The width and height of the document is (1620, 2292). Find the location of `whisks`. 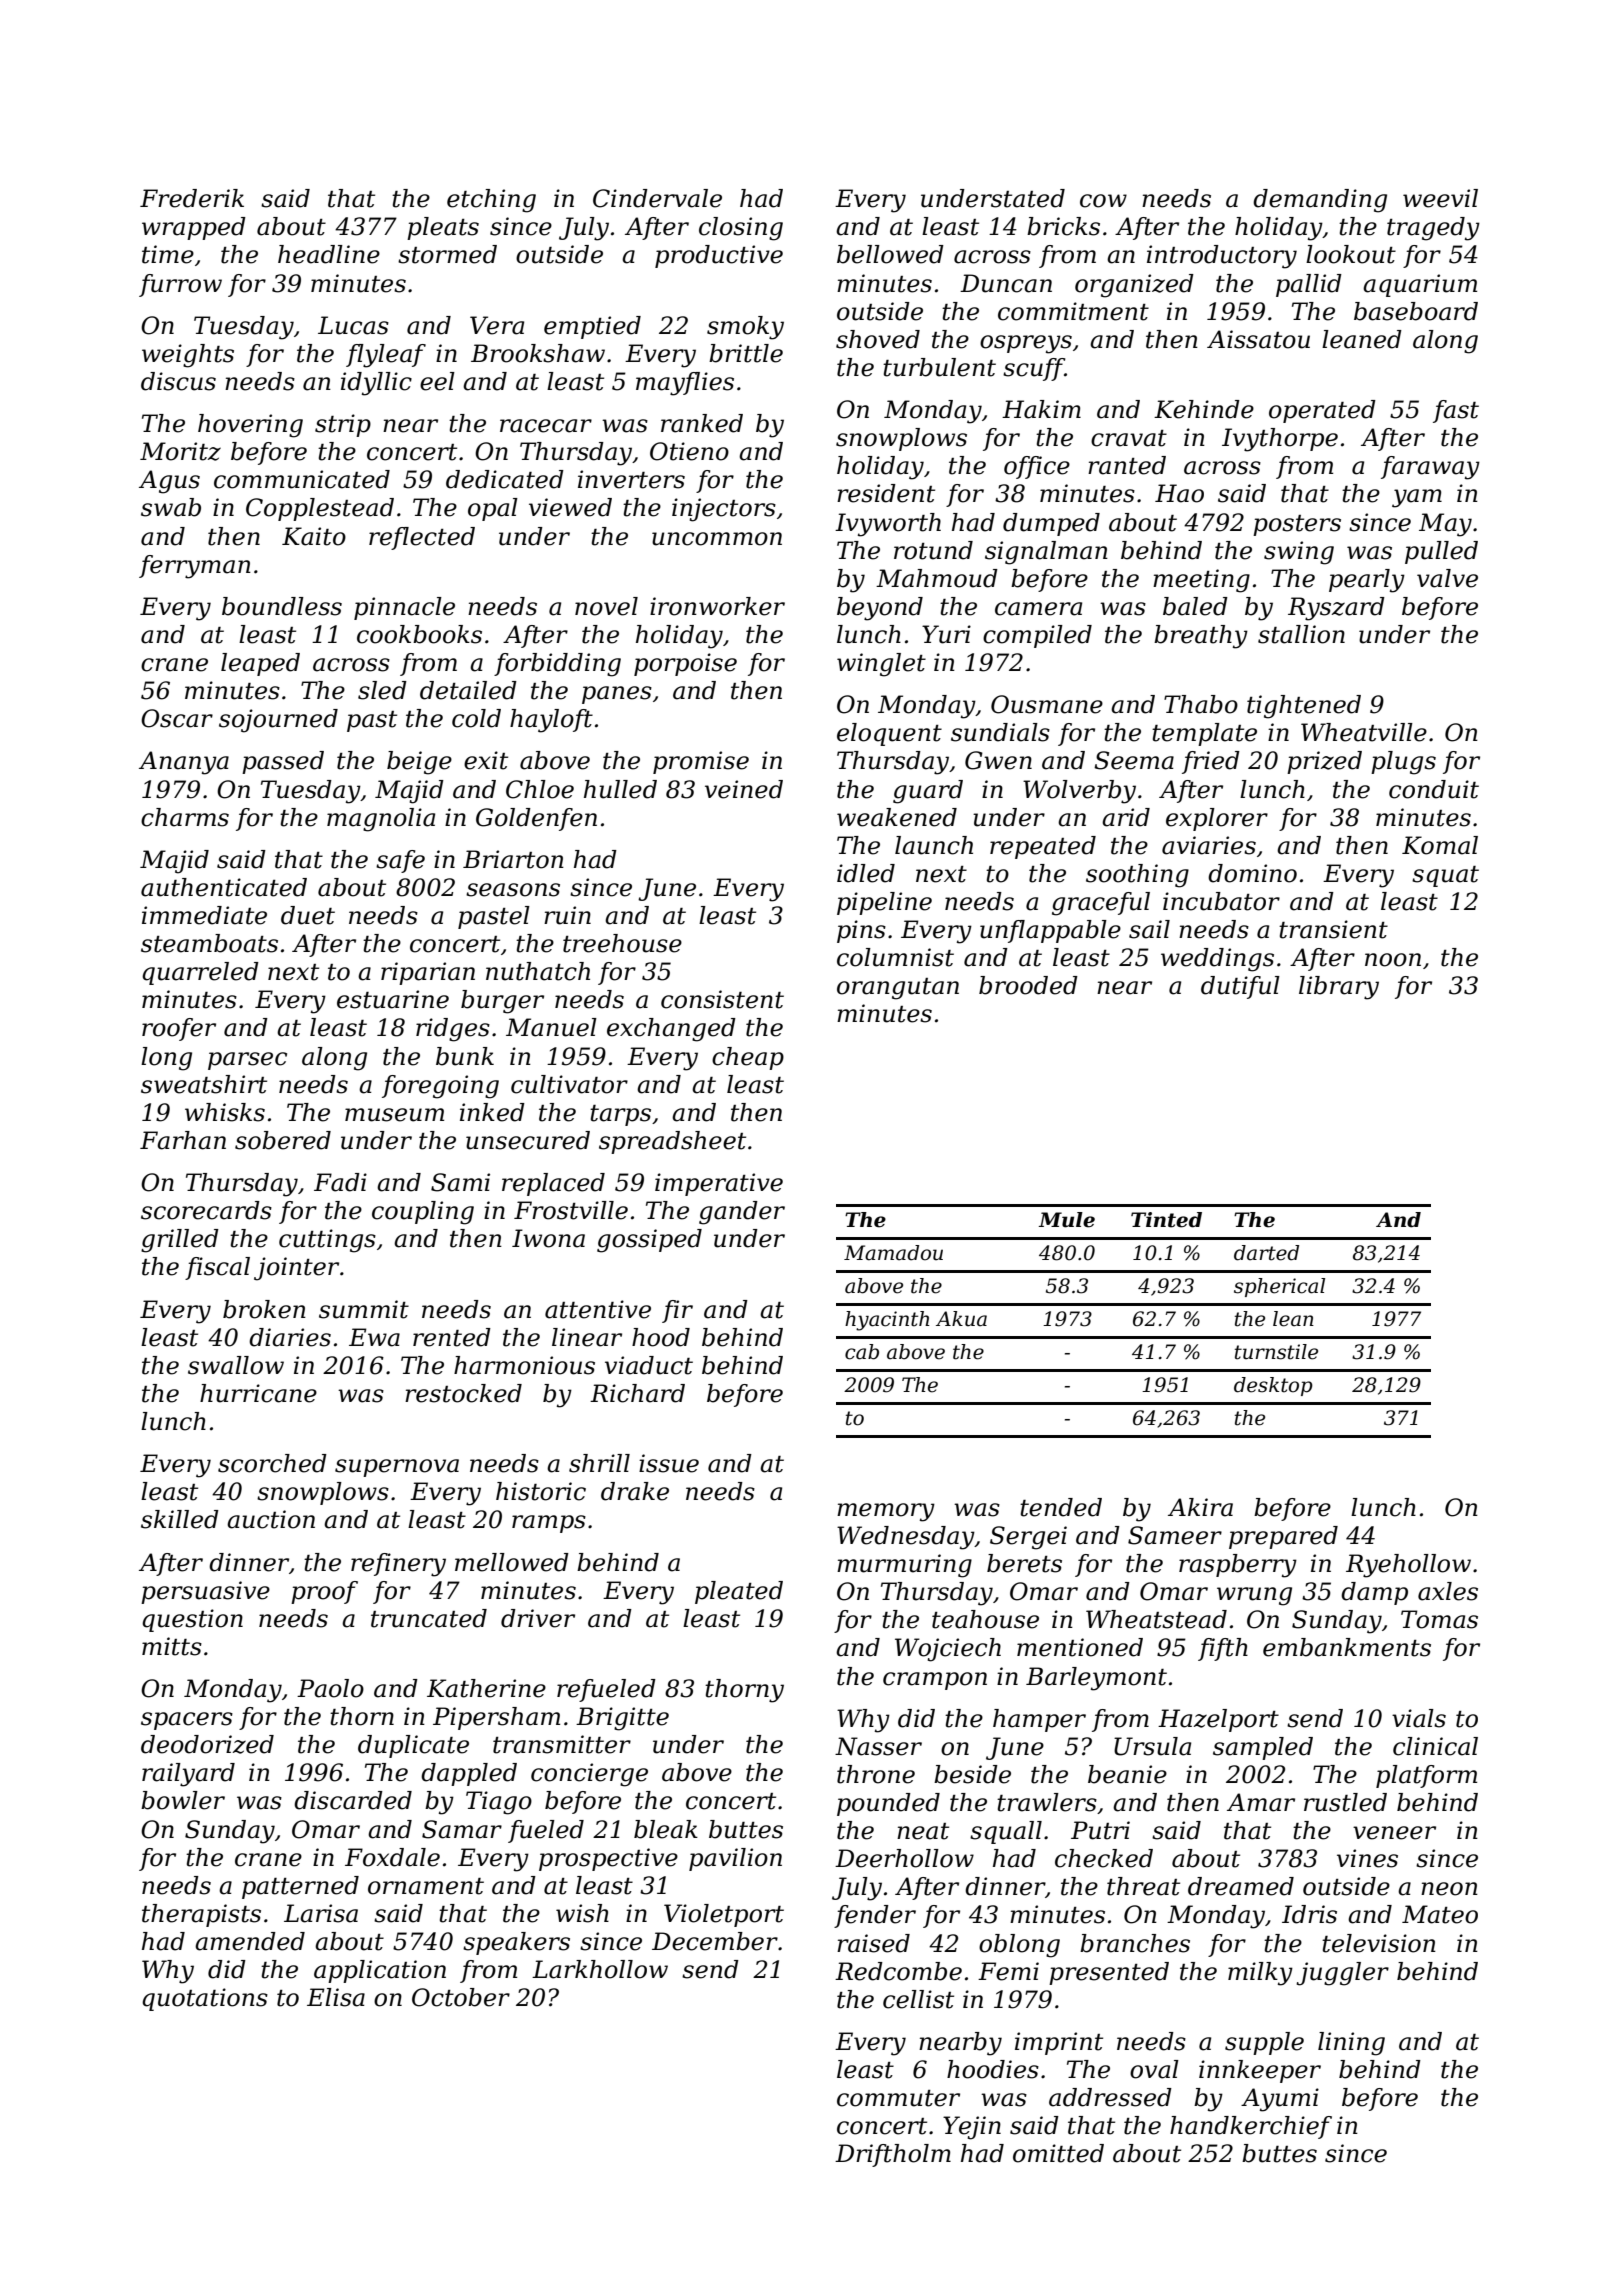

whisks is located at coordinates (225, 1112).
